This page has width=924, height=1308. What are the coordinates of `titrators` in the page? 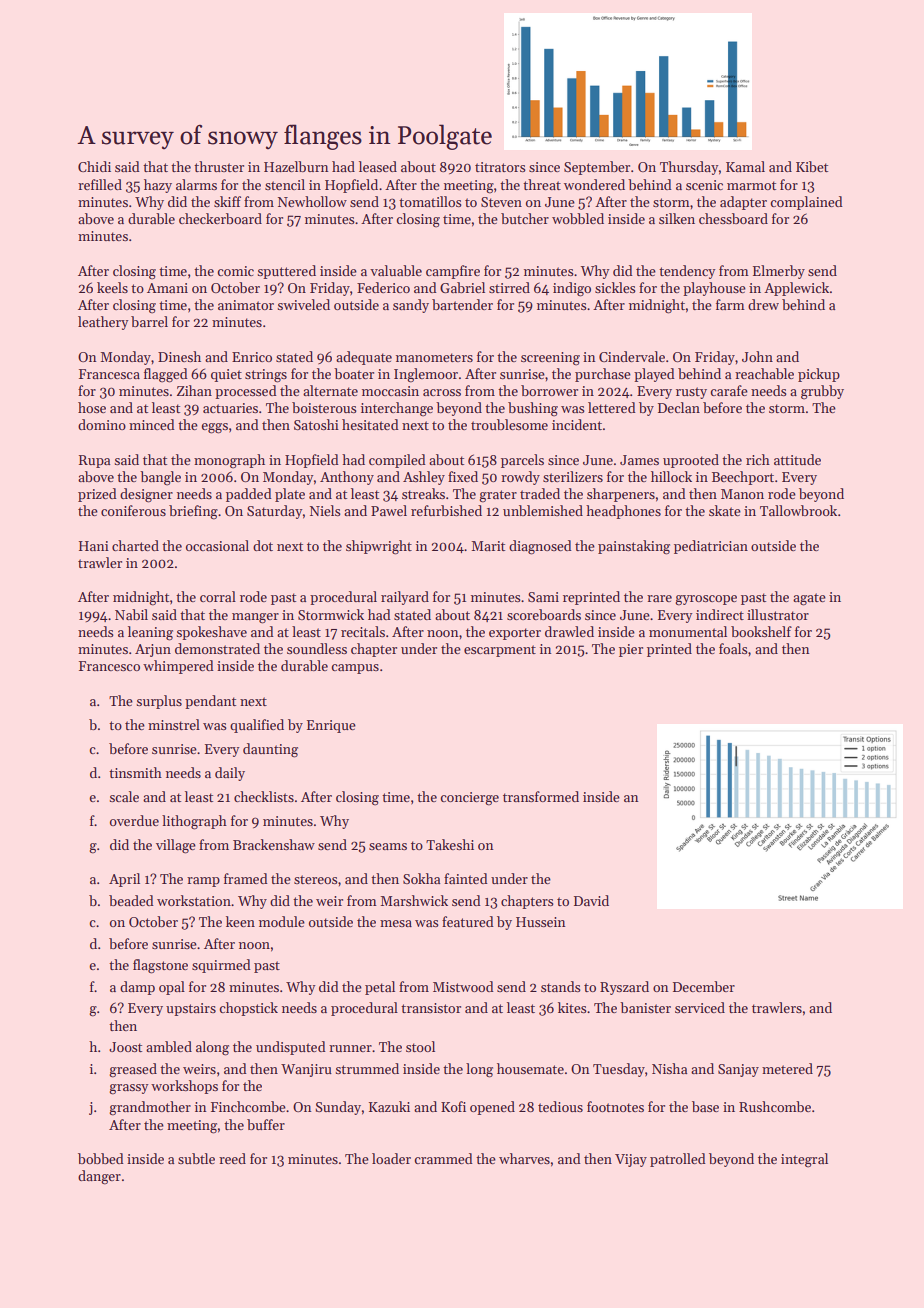 It's located at (500, 167).
